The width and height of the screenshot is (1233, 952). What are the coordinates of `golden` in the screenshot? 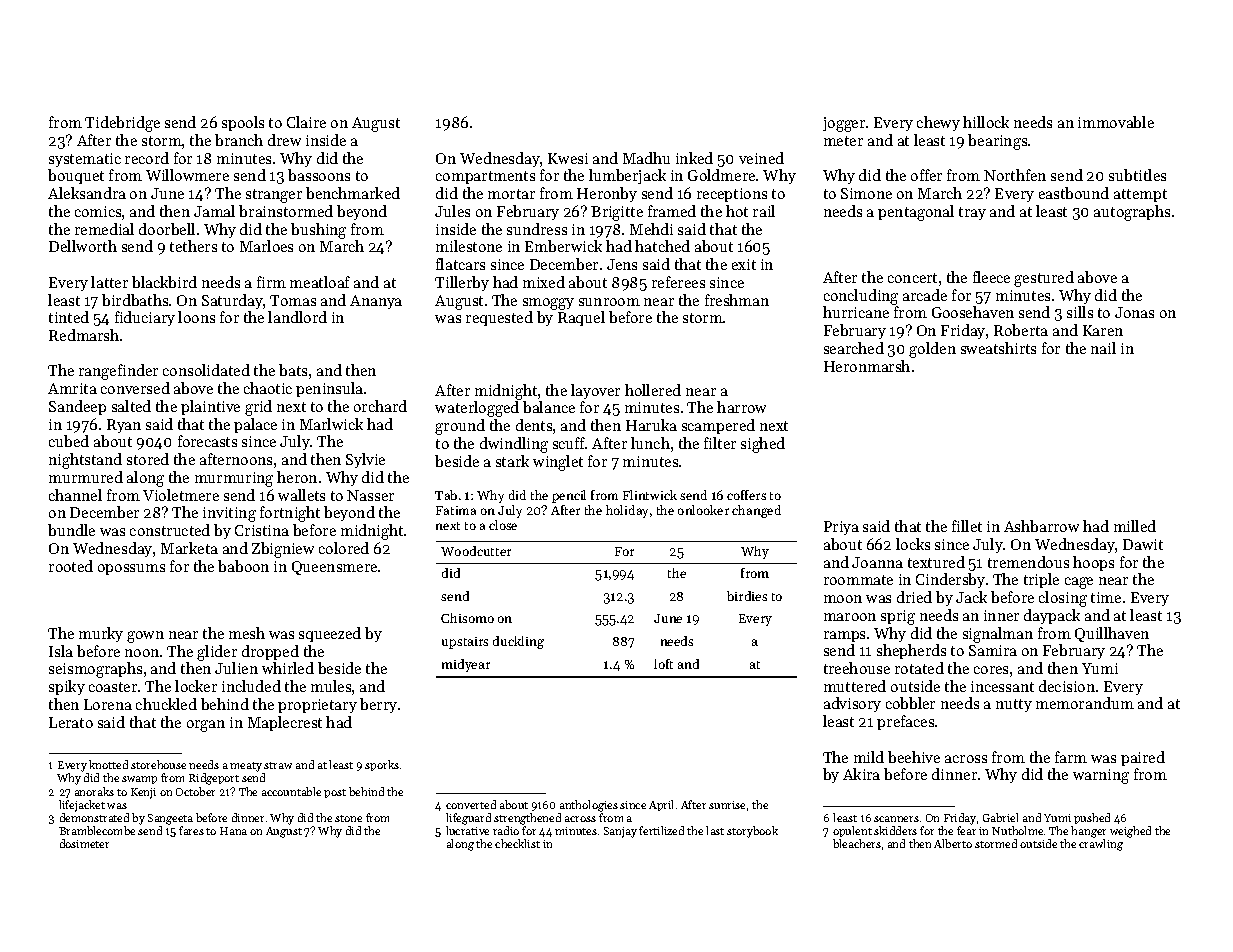 It's located at (932, 350).
